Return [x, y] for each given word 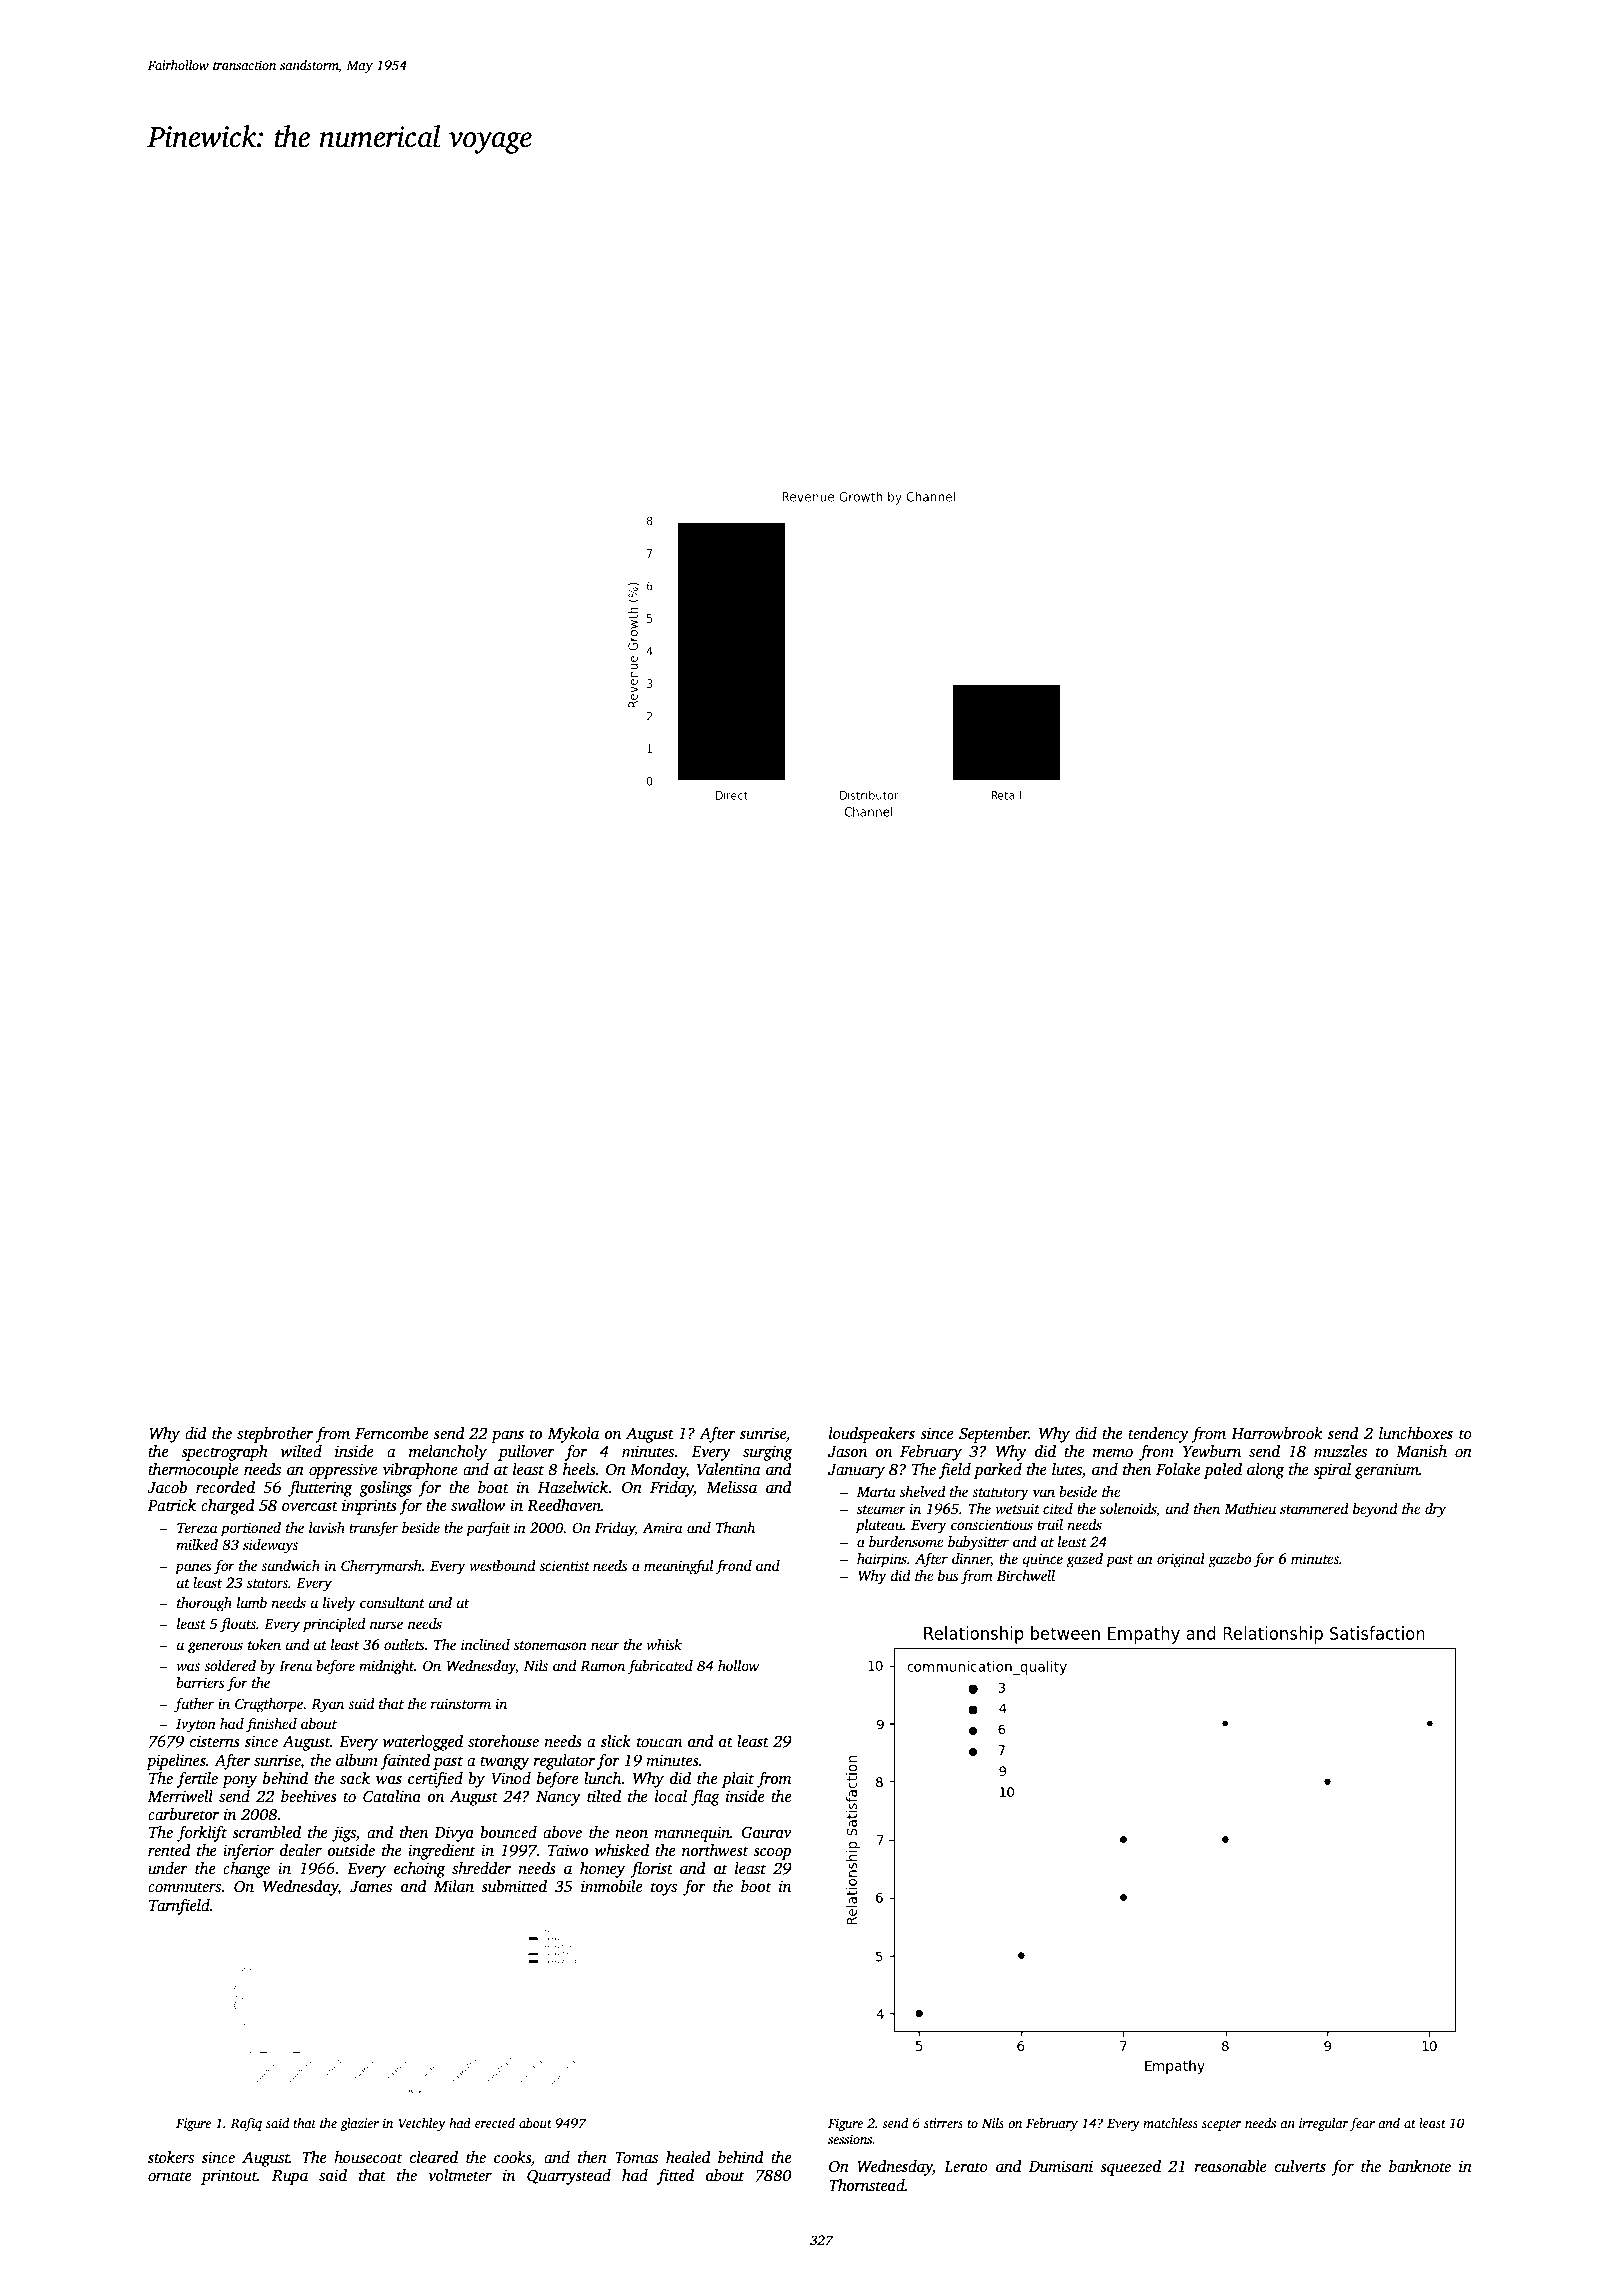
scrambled [266, 1832]
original [1181, 1560]
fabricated [660, 1667]
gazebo [1229, 1560]
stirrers [943, 2123]
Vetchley [422, 2124]
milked [197, 1544]
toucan [659, 1742]
